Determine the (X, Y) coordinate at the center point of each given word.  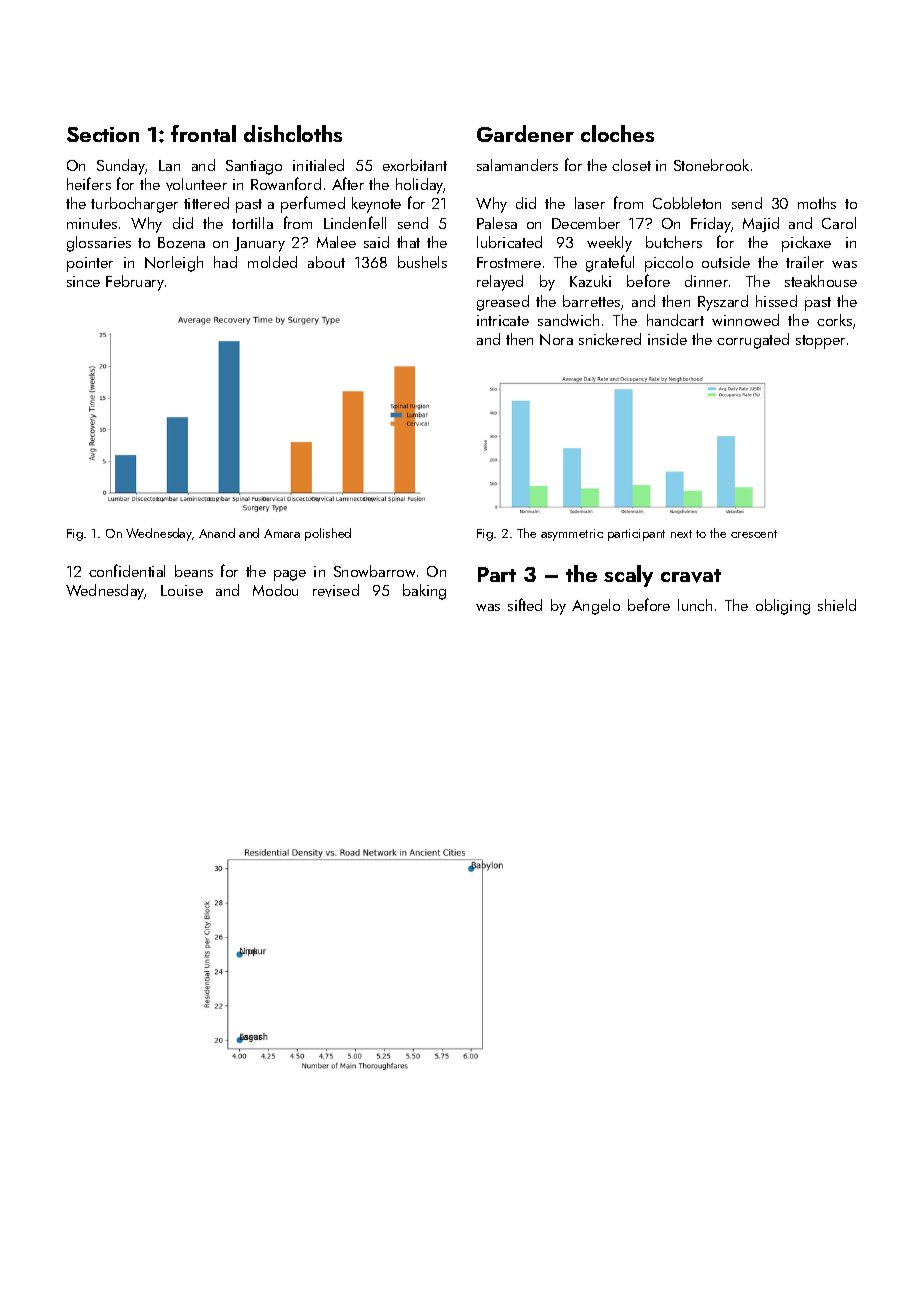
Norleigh (174, 264)
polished (328, 534)
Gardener (525, 133)
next (681, 534)
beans (194, 571)
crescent (754, 534)
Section (103, 134)
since (83, 281)
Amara (282, 533)
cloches (617, 133)
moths (817, 203)
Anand (217, 533)
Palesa (497, 223)
